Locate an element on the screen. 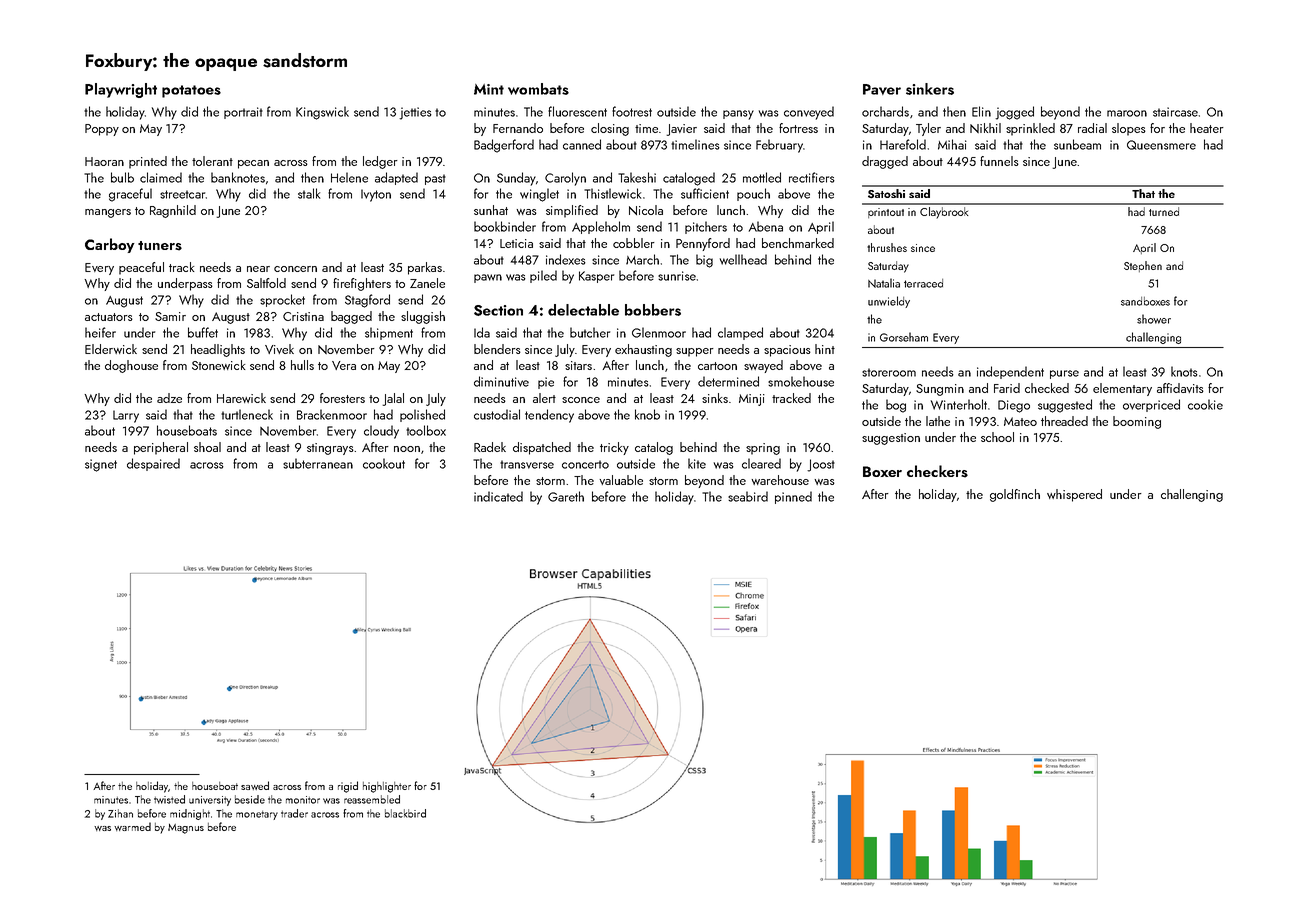 The height and width of the screenshot is (924, 1308). Magnus is located at coordinates (186, 829).
